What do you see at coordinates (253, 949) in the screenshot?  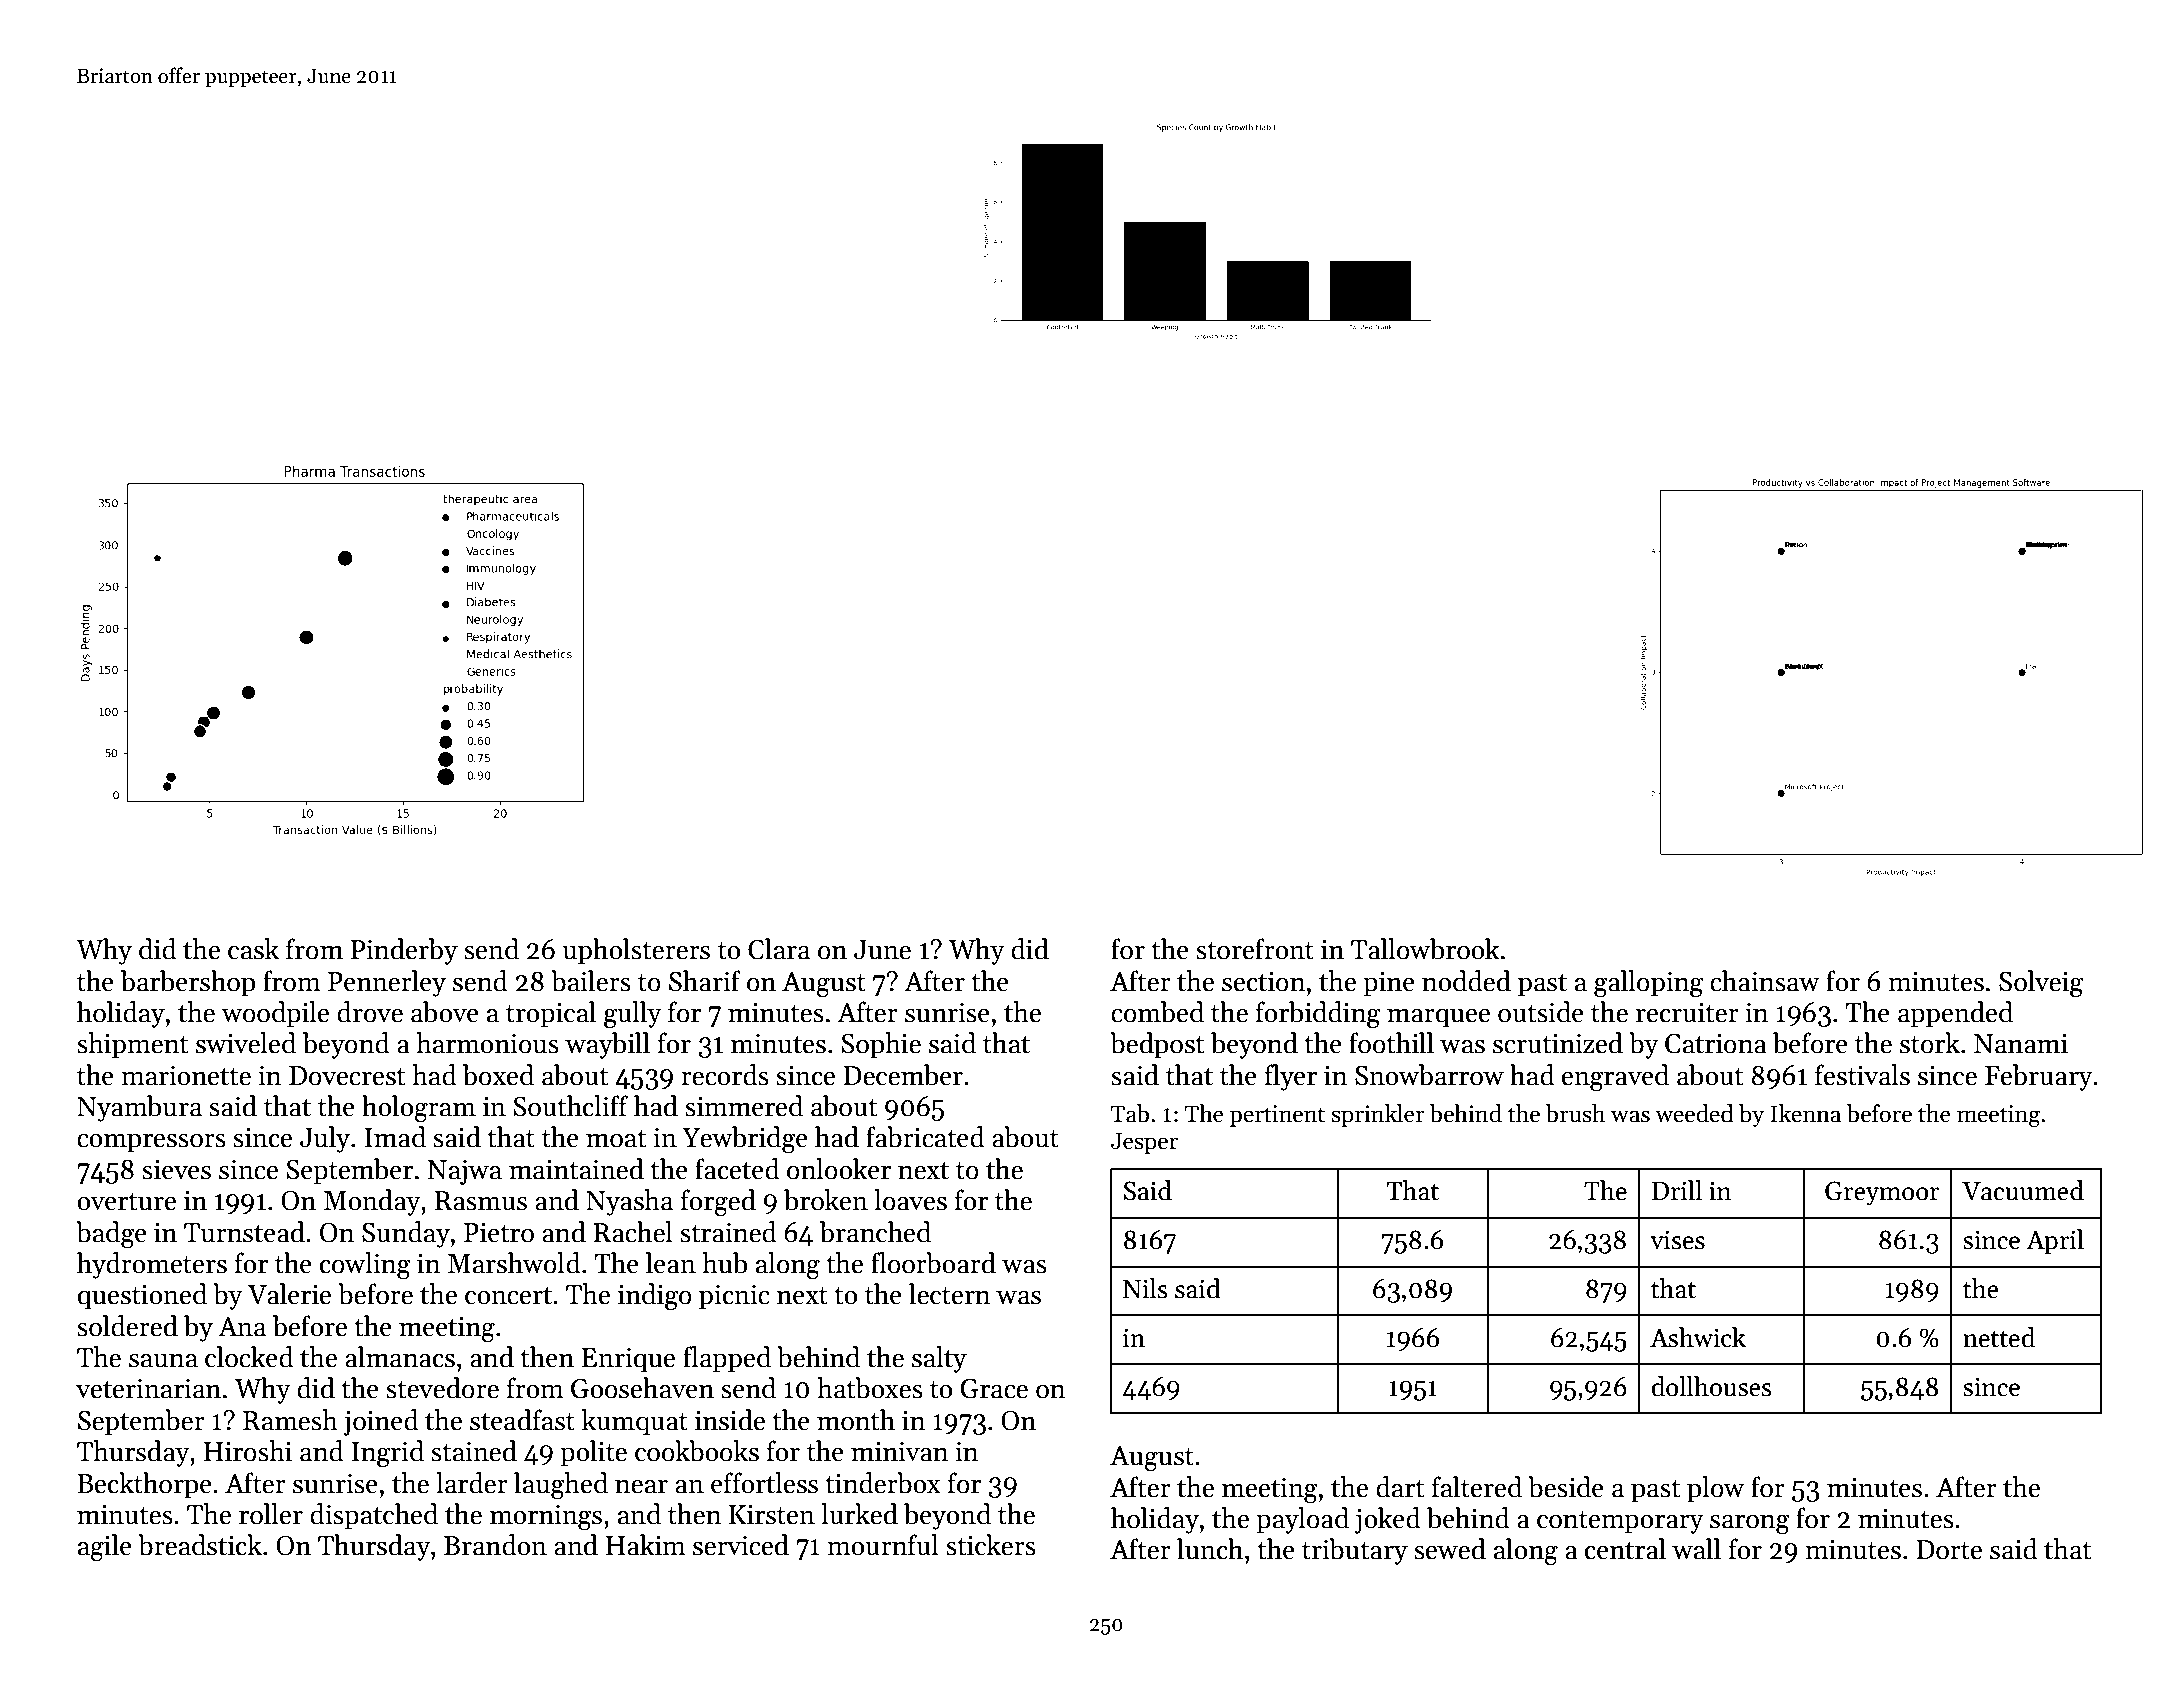 I see `cask` at bounding box center [253, 949].
